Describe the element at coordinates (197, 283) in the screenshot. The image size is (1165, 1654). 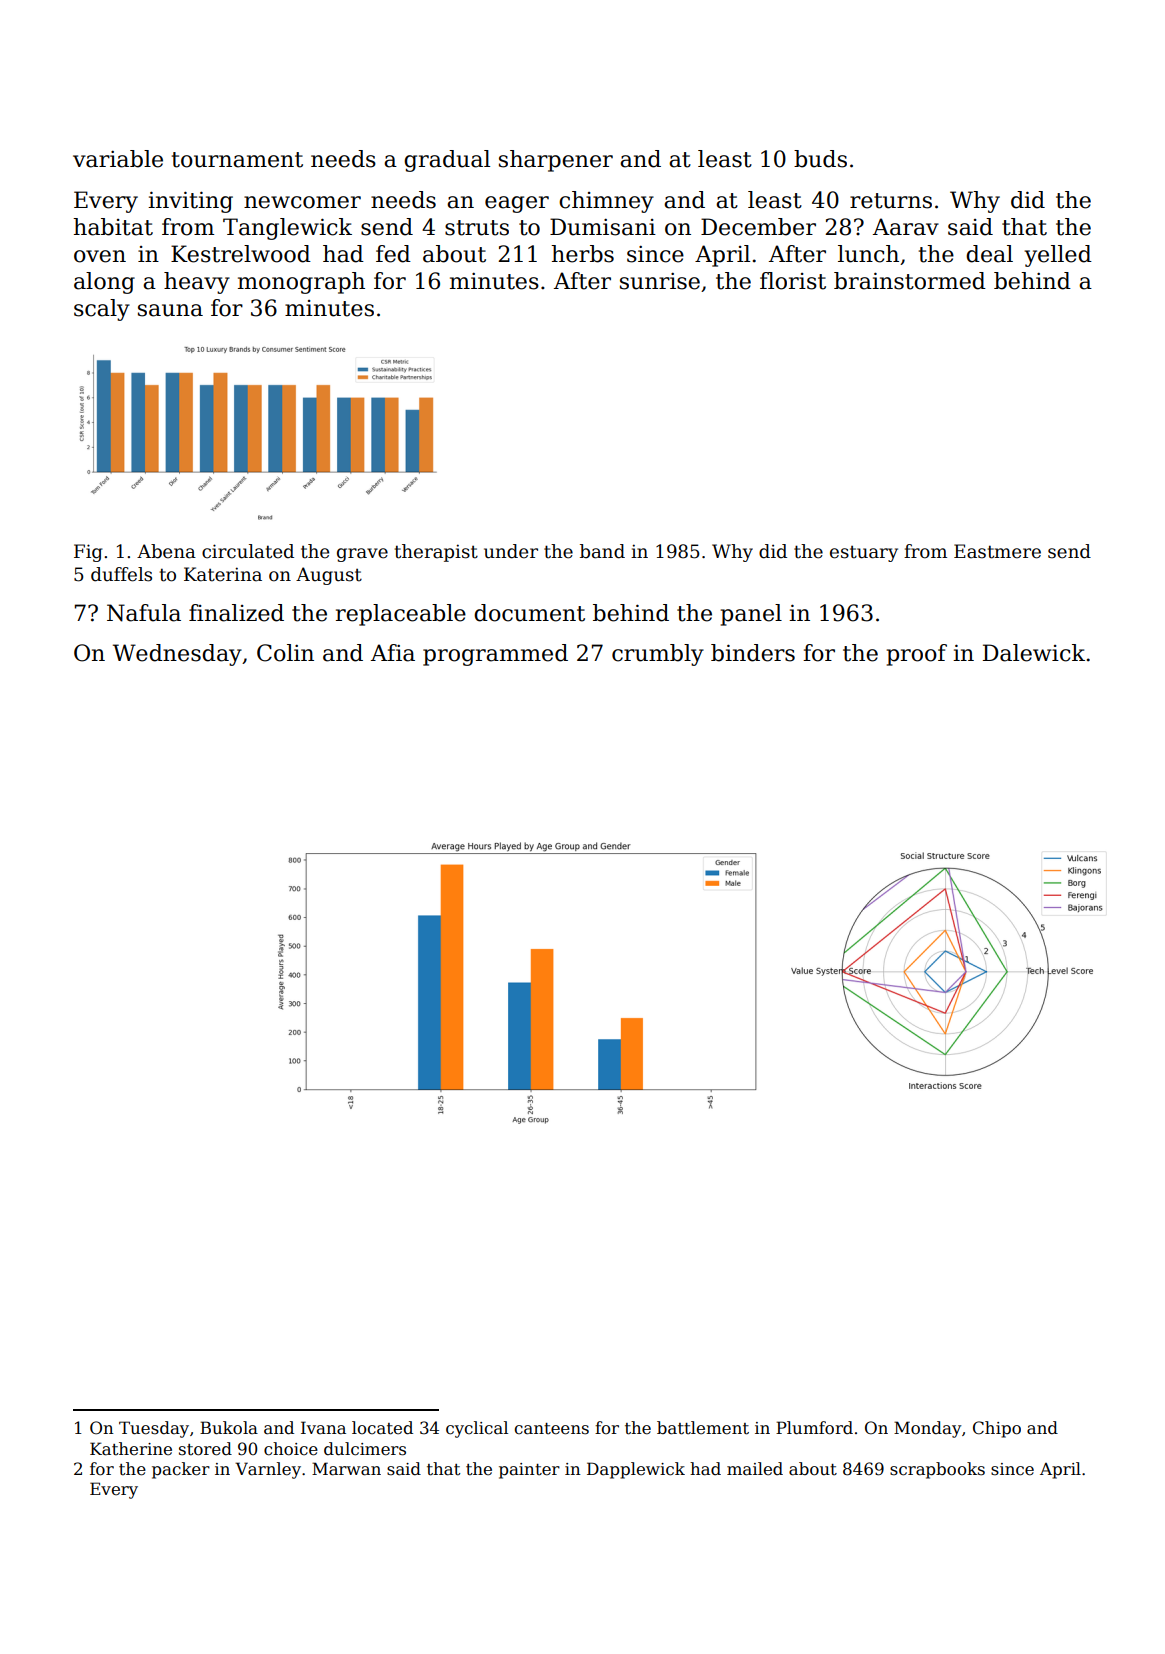
I see `heavy` at that location.
